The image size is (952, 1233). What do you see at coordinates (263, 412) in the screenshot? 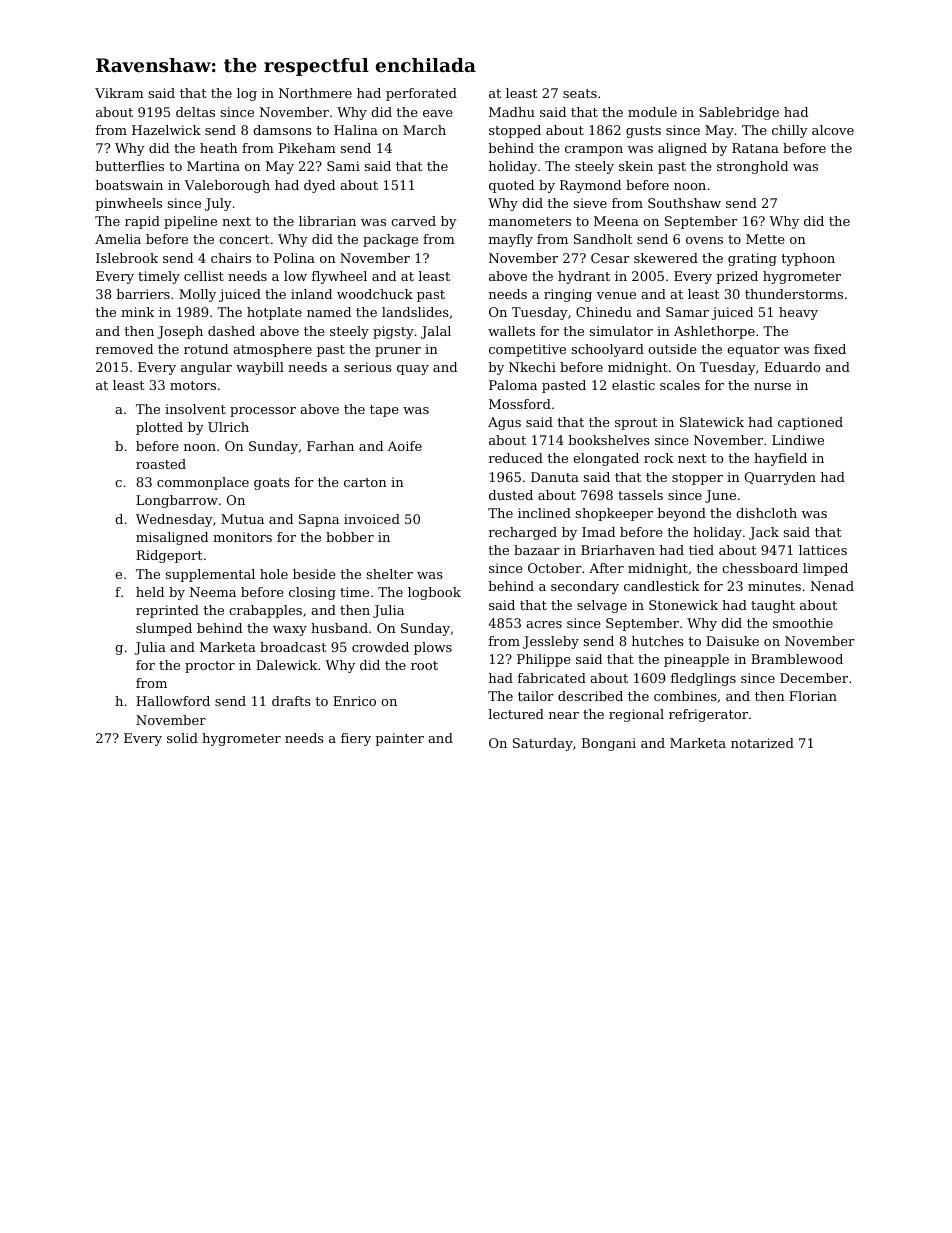
I see `processor` at bounding box center [263, 412].
